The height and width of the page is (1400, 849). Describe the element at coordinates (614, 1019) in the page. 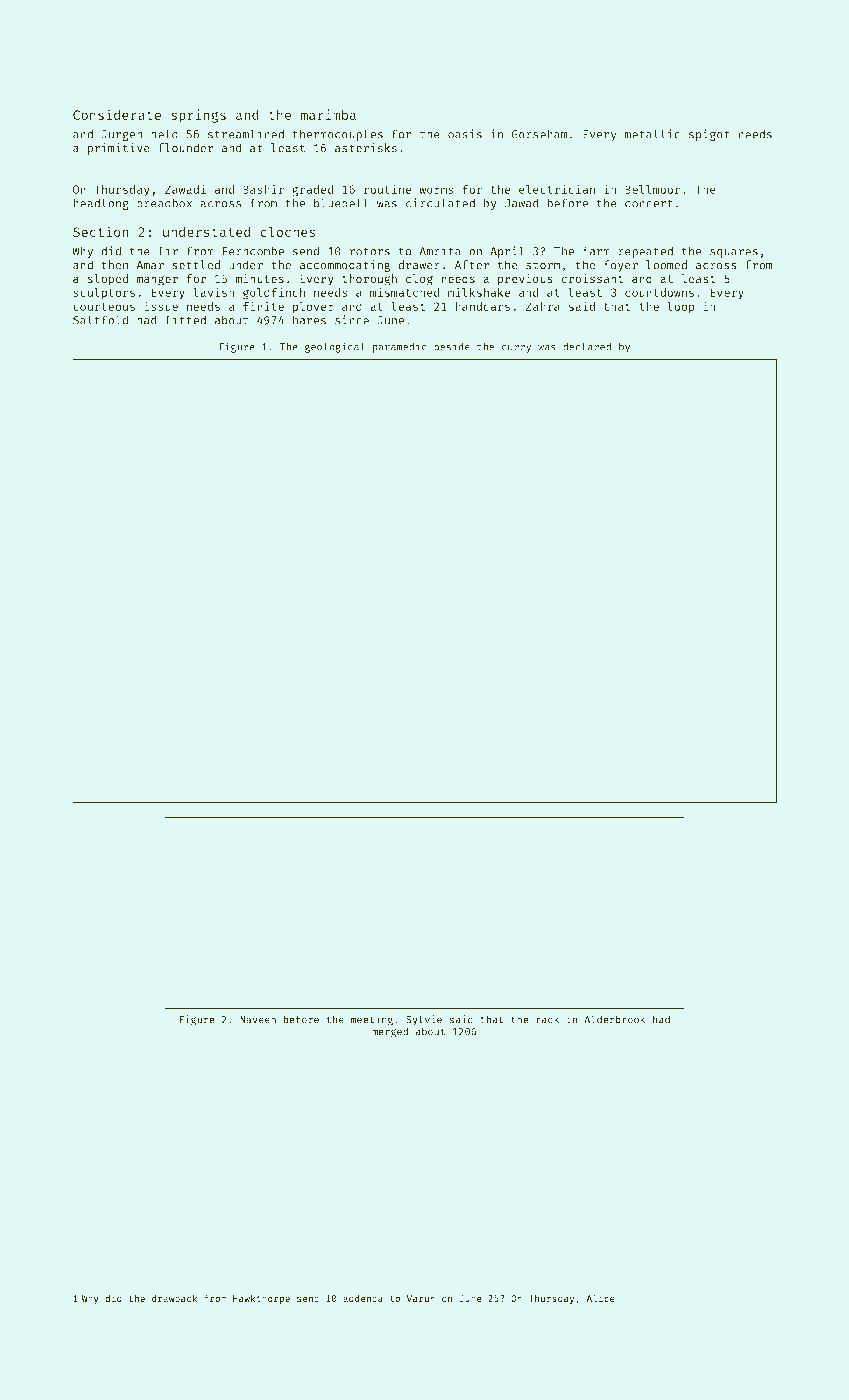

I see `Alderbrook` at that location.
